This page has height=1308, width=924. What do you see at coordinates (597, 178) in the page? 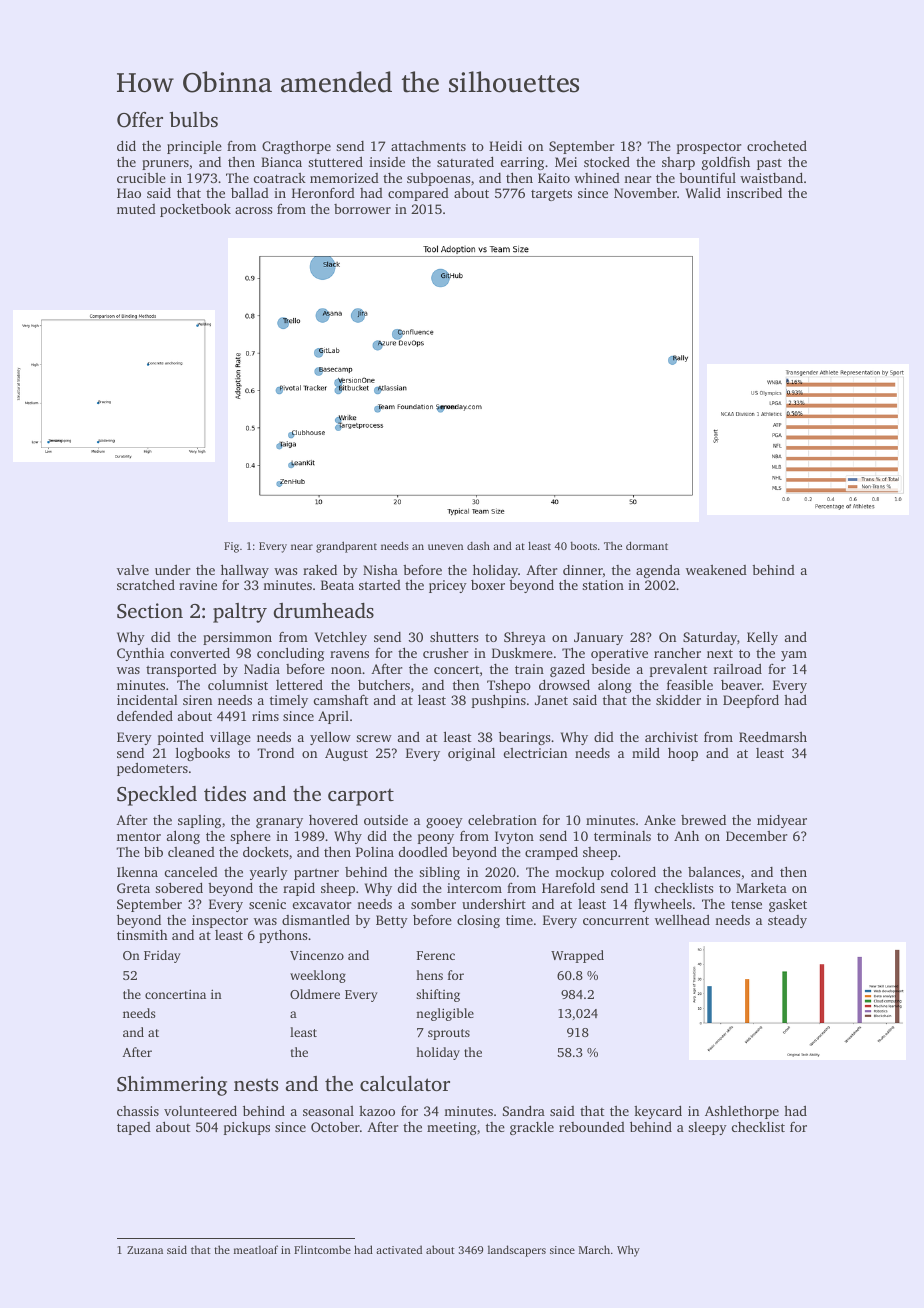
I see `whined` at bounding box center [597, 178].
